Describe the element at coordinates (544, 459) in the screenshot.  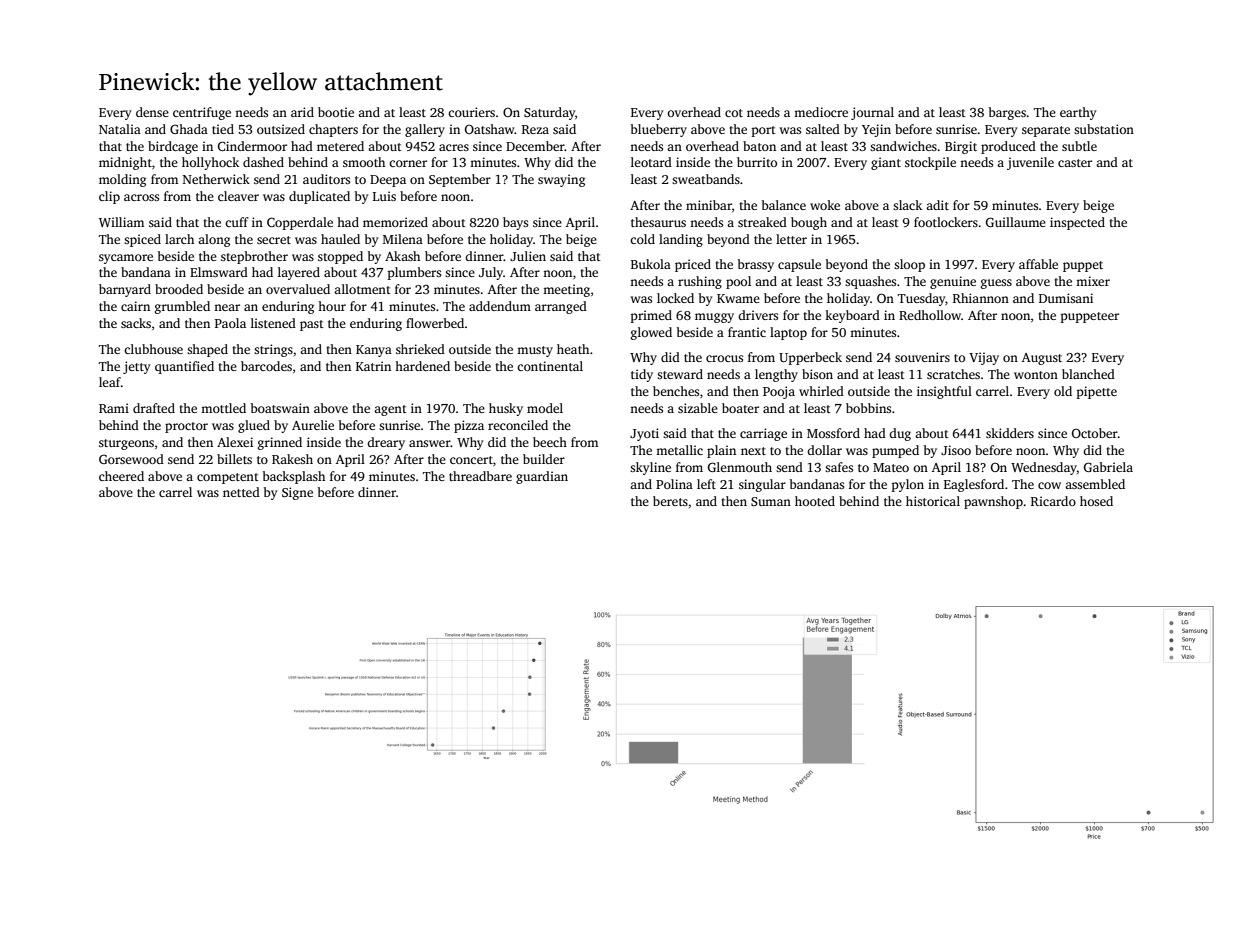
I see `builder` at that location.
